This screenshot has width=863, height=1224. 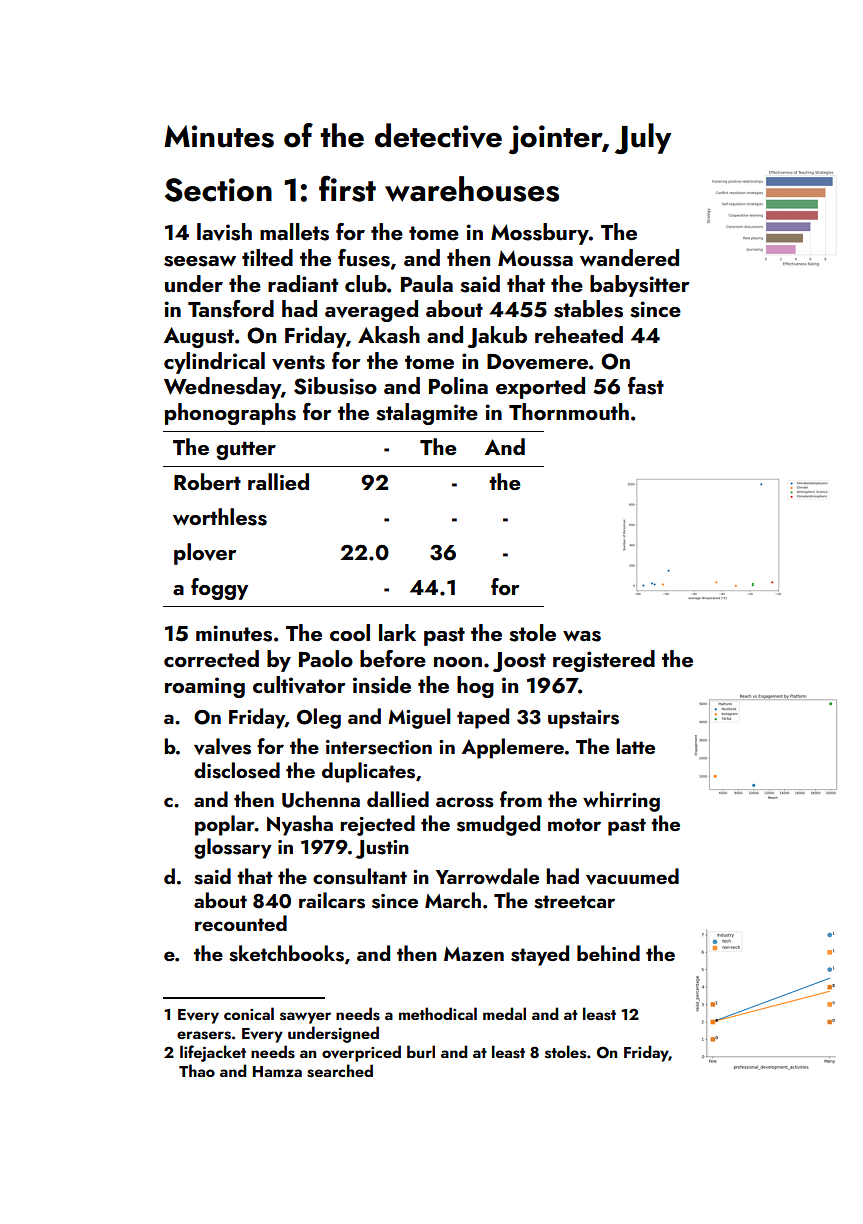 What do you see at coordinates (646, 386) in the screenshot?
I see `fast` at bounding box center [646, 386].
